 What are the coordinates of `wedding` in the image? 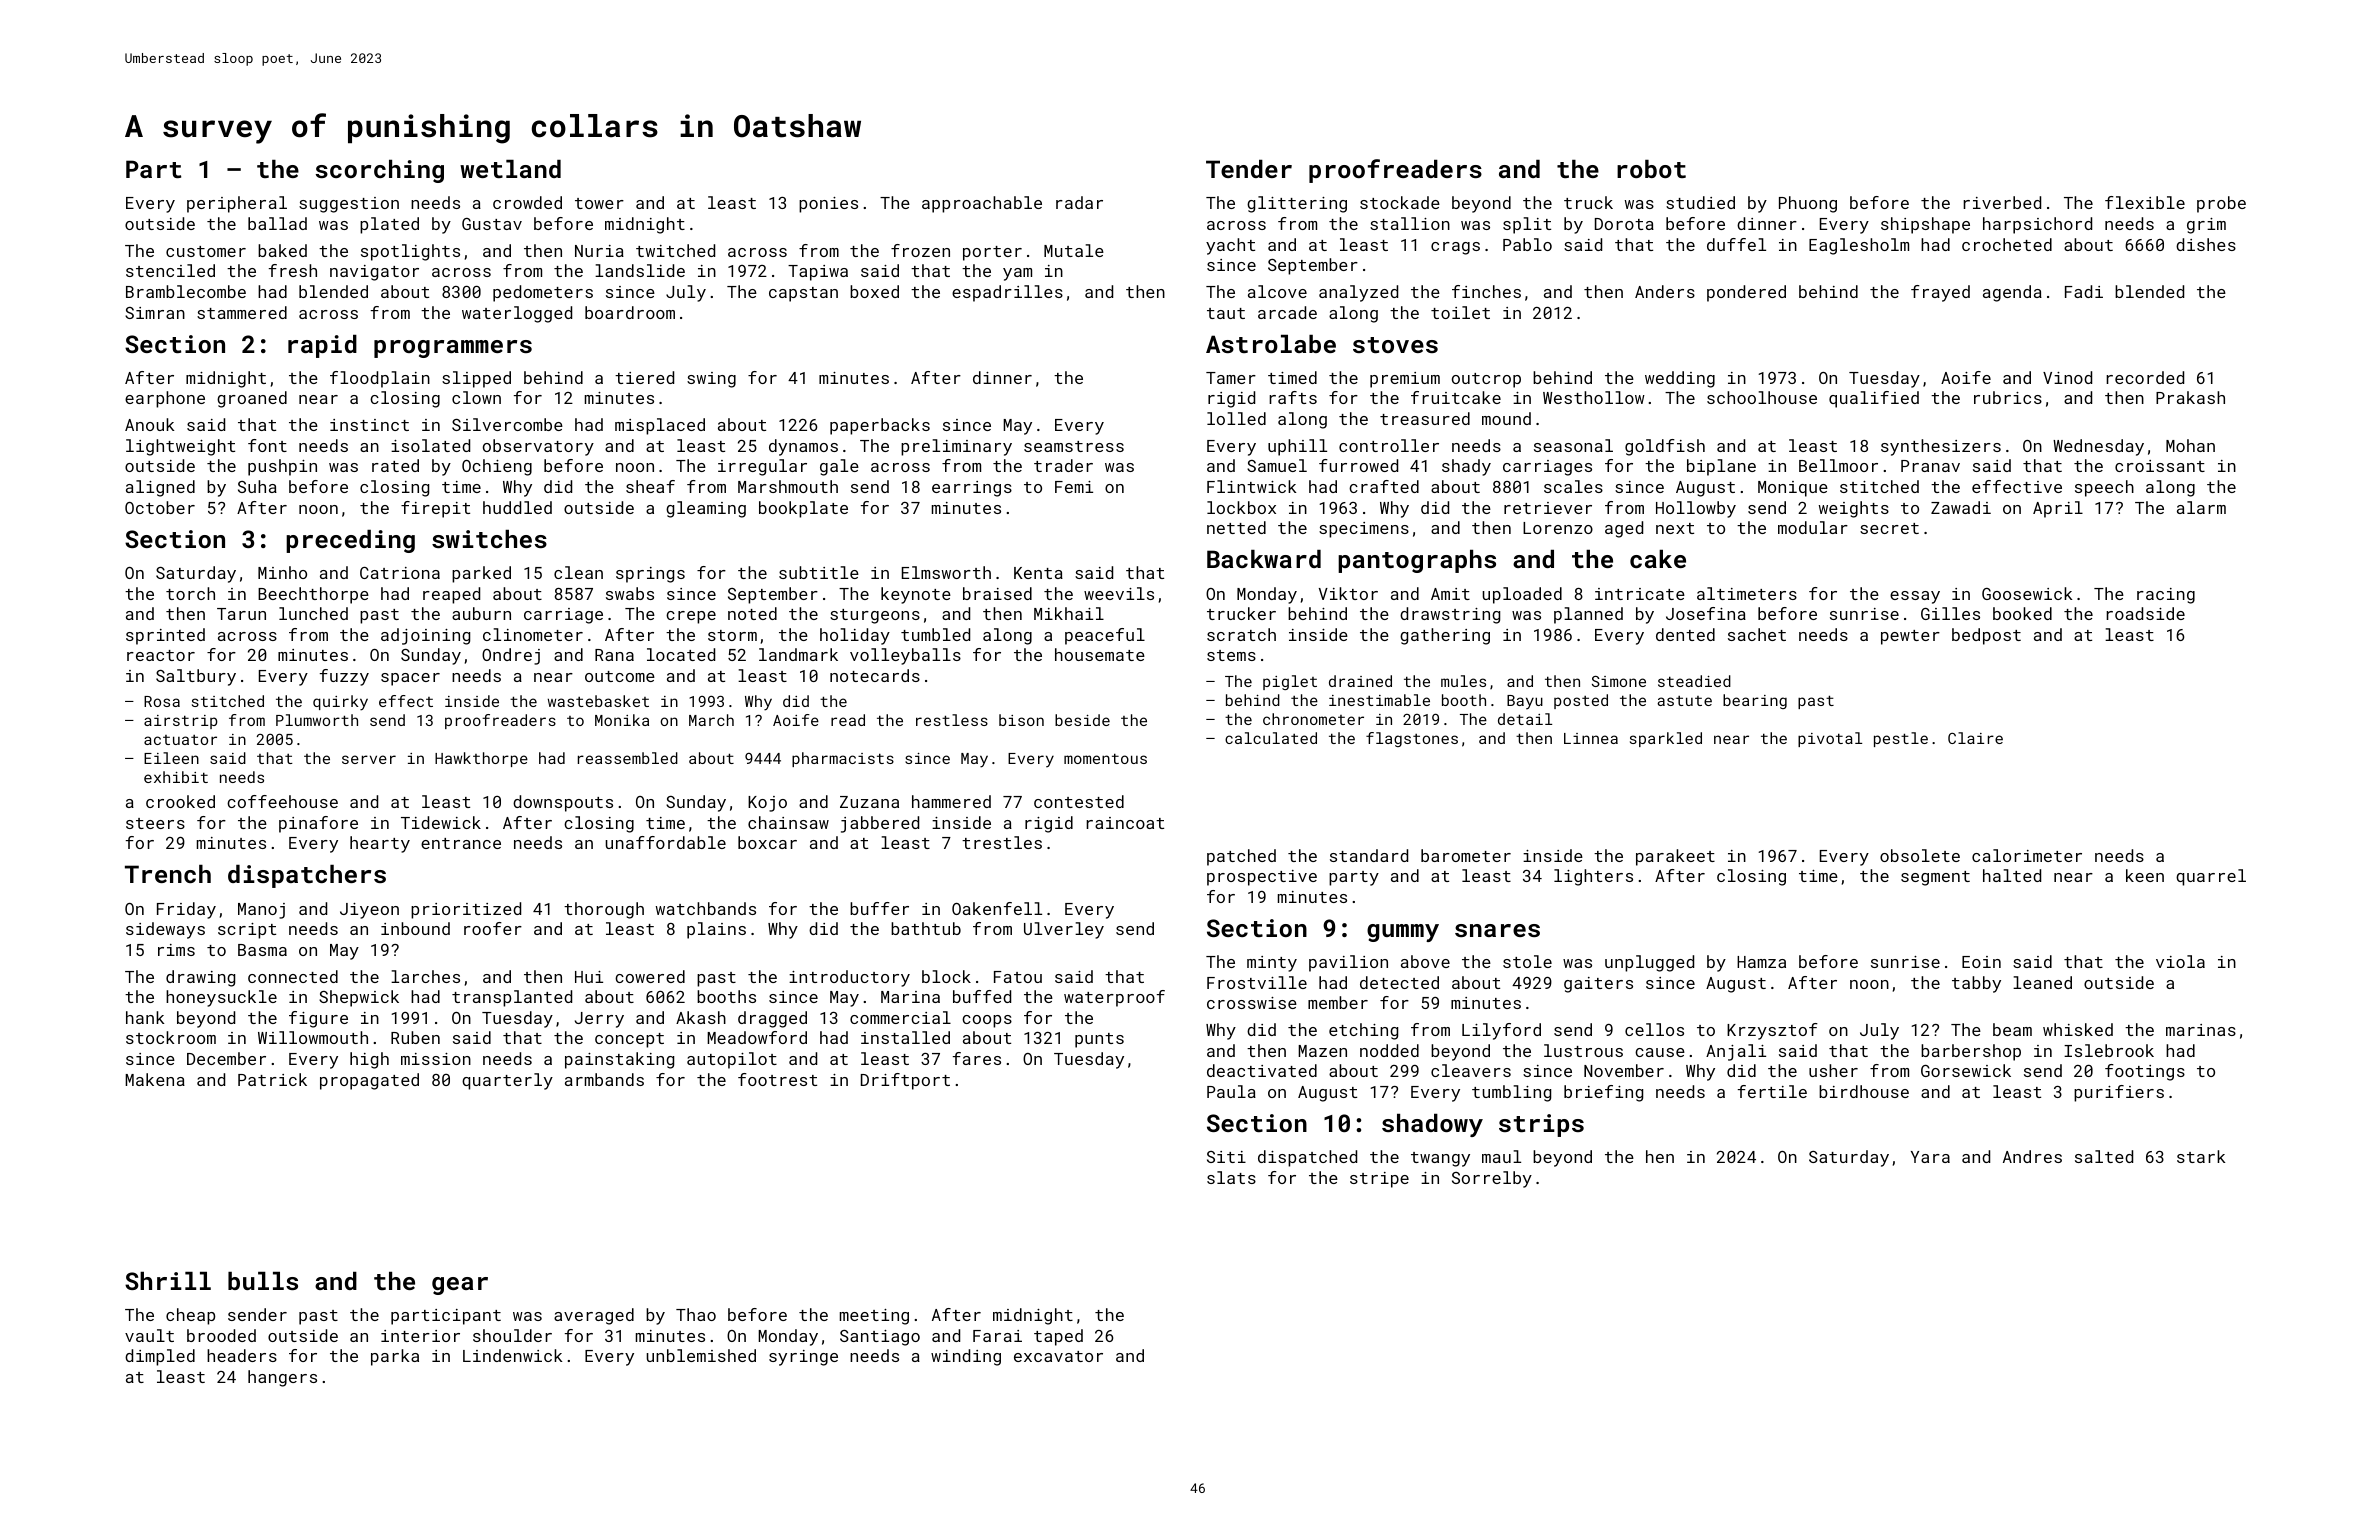 It's located at (1680, 379).
